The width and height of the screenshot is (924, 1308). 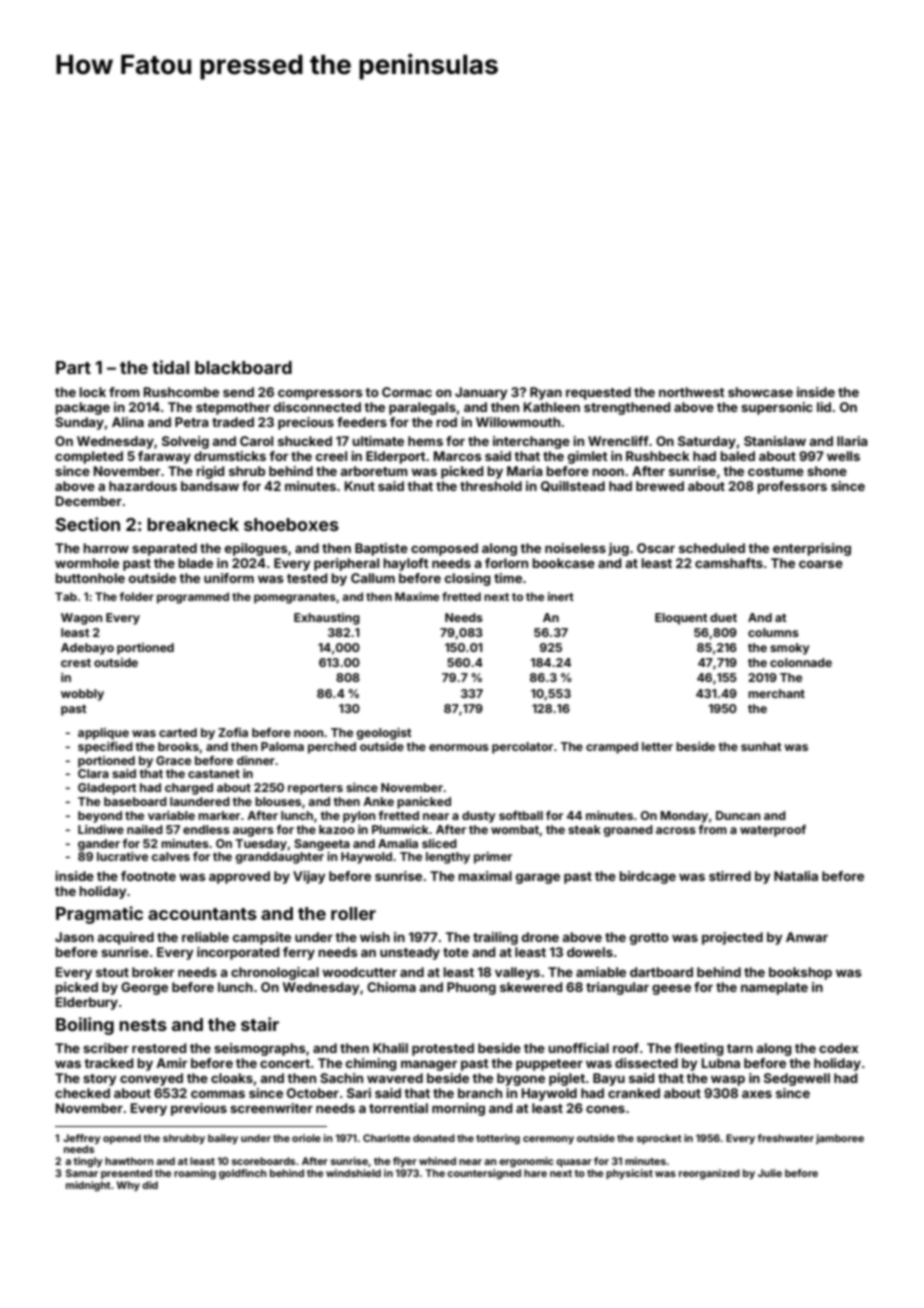 I want to click on Ilaria, so click(x=852, y=441).
